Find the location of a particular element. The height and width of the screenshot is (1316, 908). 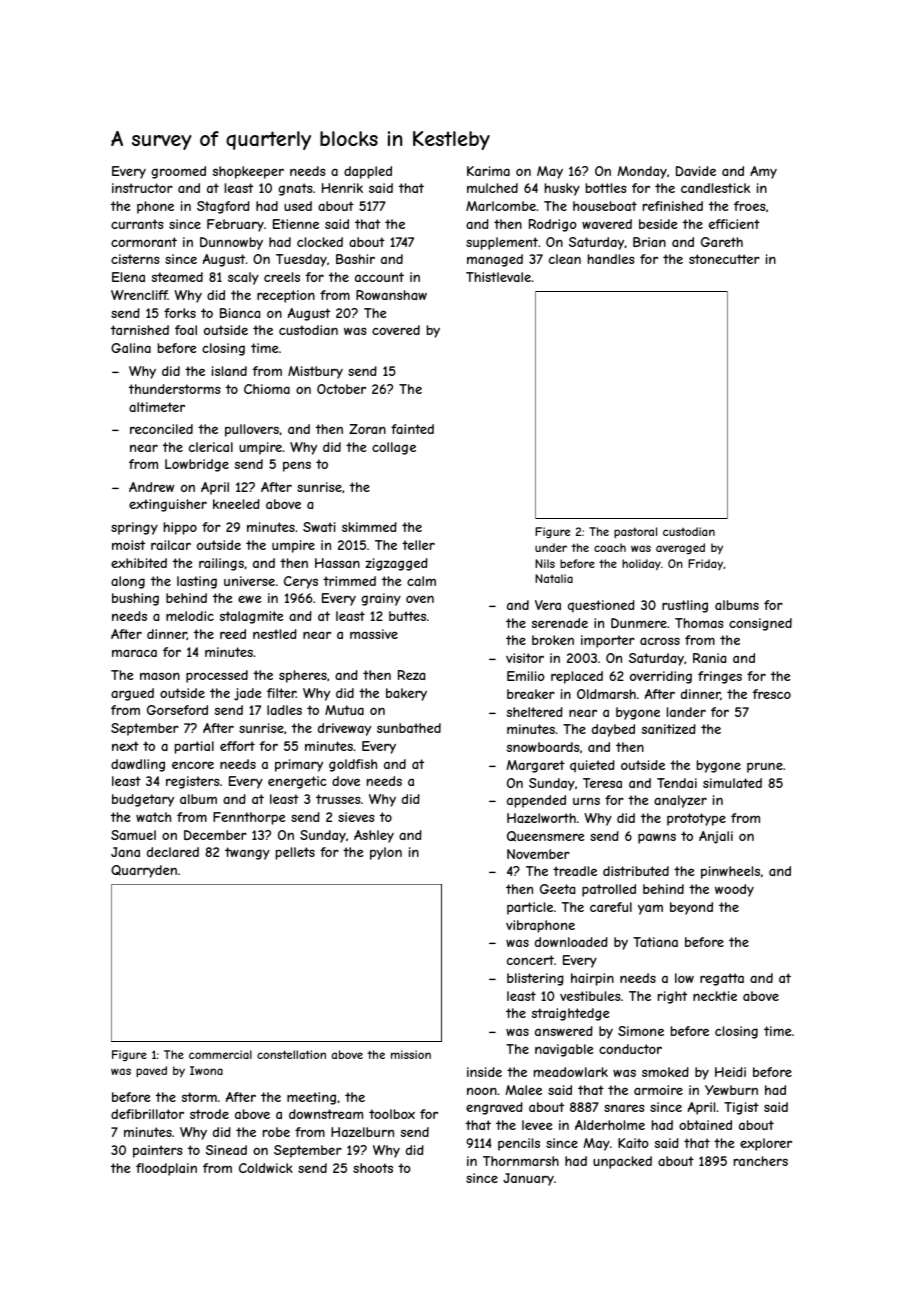

woody is located at coordinates (734, 890).
